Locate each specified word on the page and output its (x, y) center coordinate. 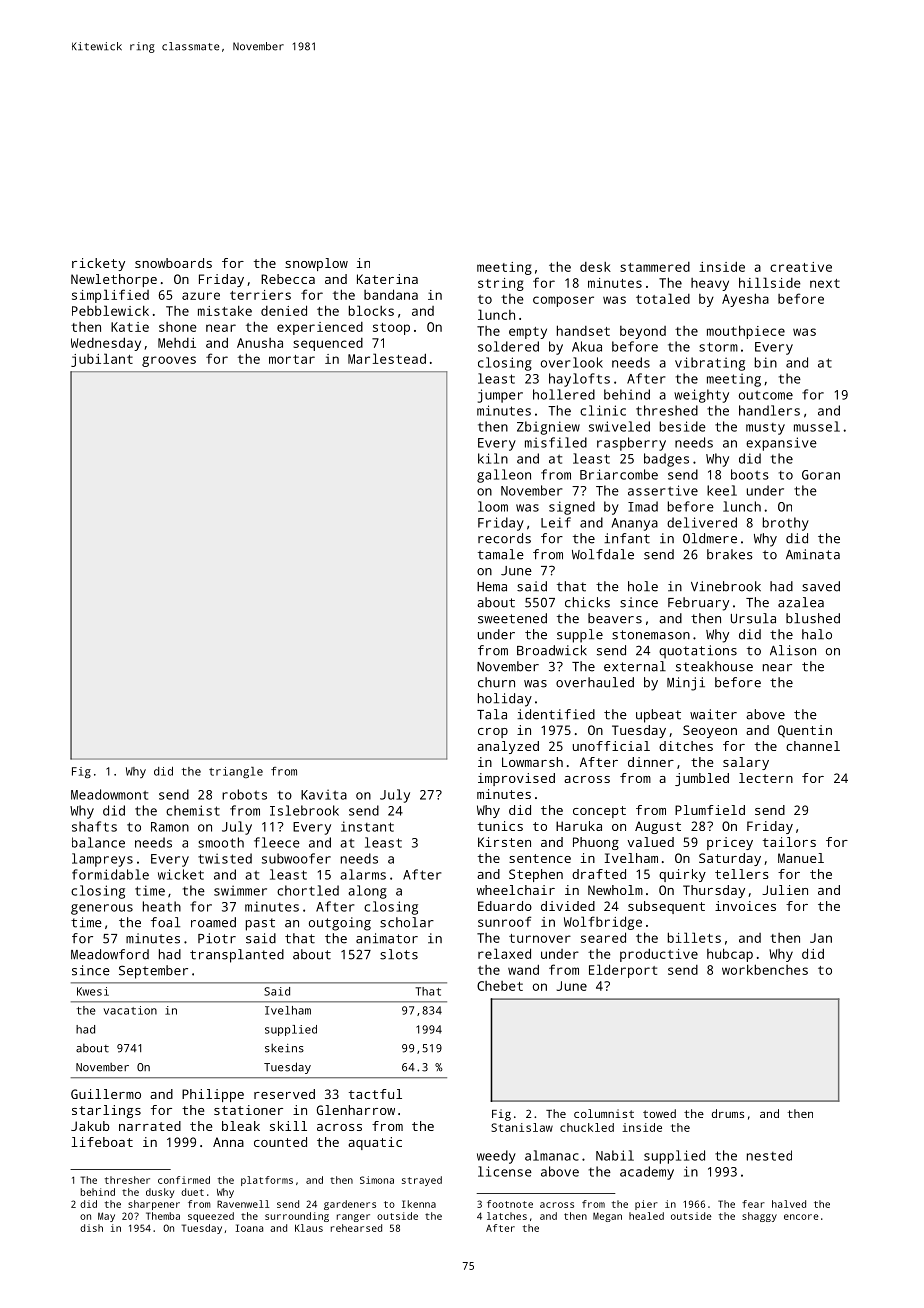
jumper (500, 396)
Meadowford (110, 954)
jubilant (102, 360)
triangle (236, 772)
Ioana (249, 1228)
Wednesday (106, 344)
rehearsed (356, 1228)
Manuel (801, 858)
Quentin (805, 731)
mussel (817, 426)
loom (493, 506)
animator (387, 938)
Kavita (324, 794)
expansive (781, 444)
